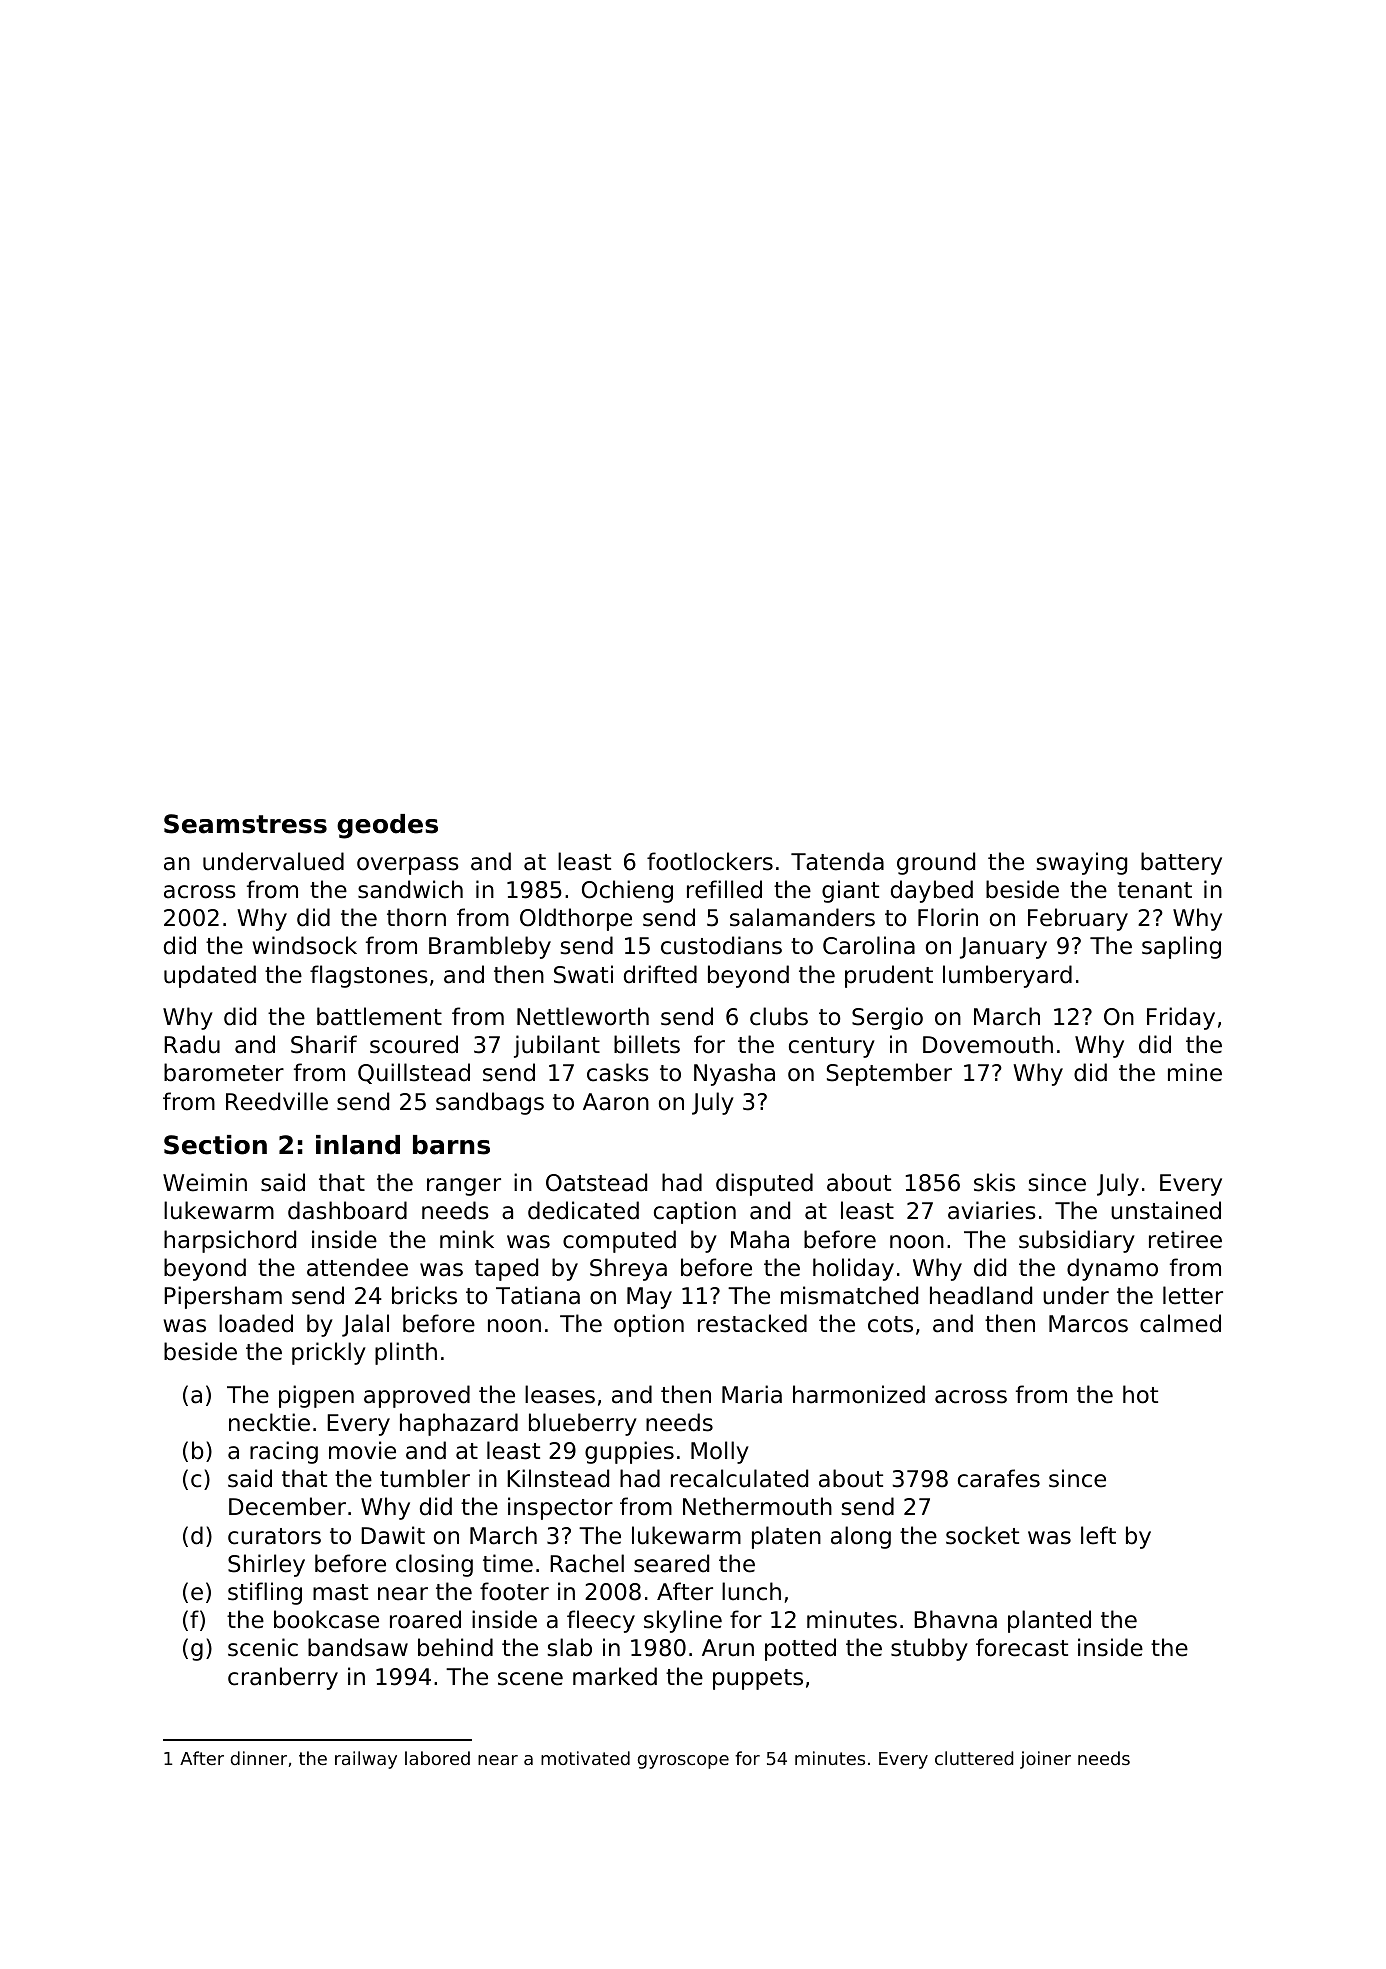 The width and height of the image is (1386, 1969). I want to click on Nyasha, so click(734, 1074).
